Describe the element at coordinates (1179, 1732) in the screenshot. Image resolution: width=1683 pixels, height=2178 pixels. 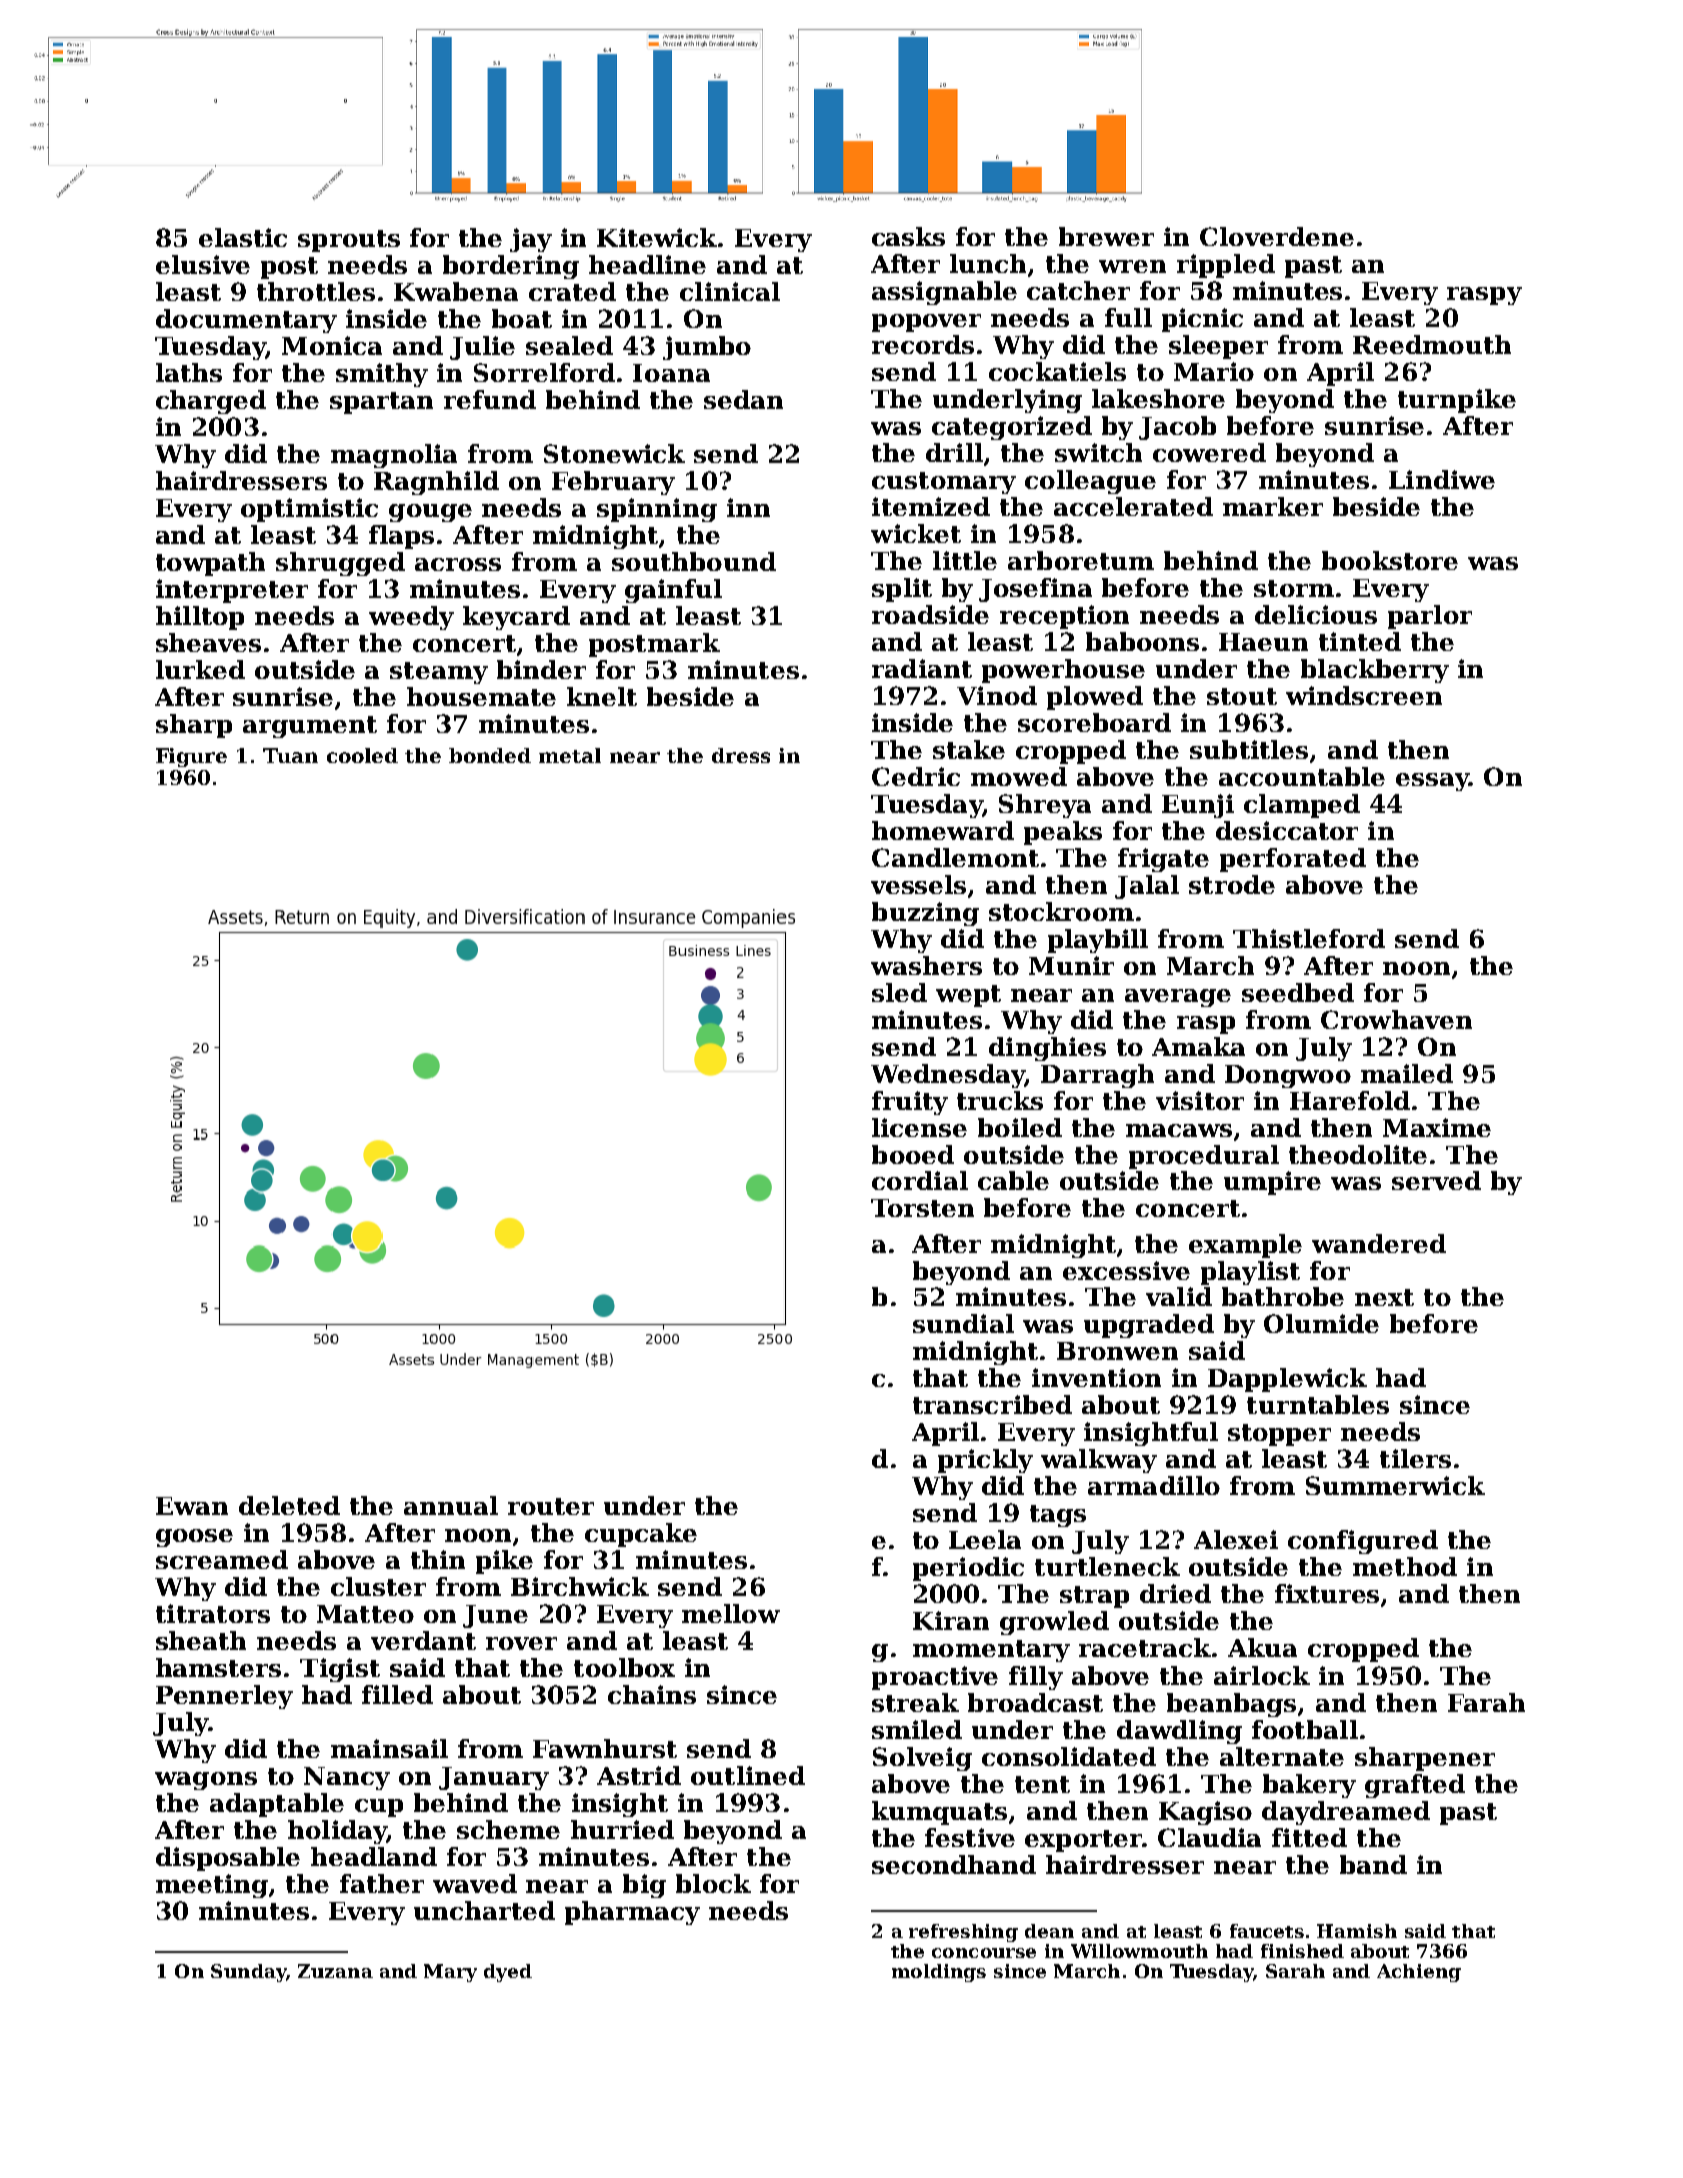
I see `dawdling` at that location.
